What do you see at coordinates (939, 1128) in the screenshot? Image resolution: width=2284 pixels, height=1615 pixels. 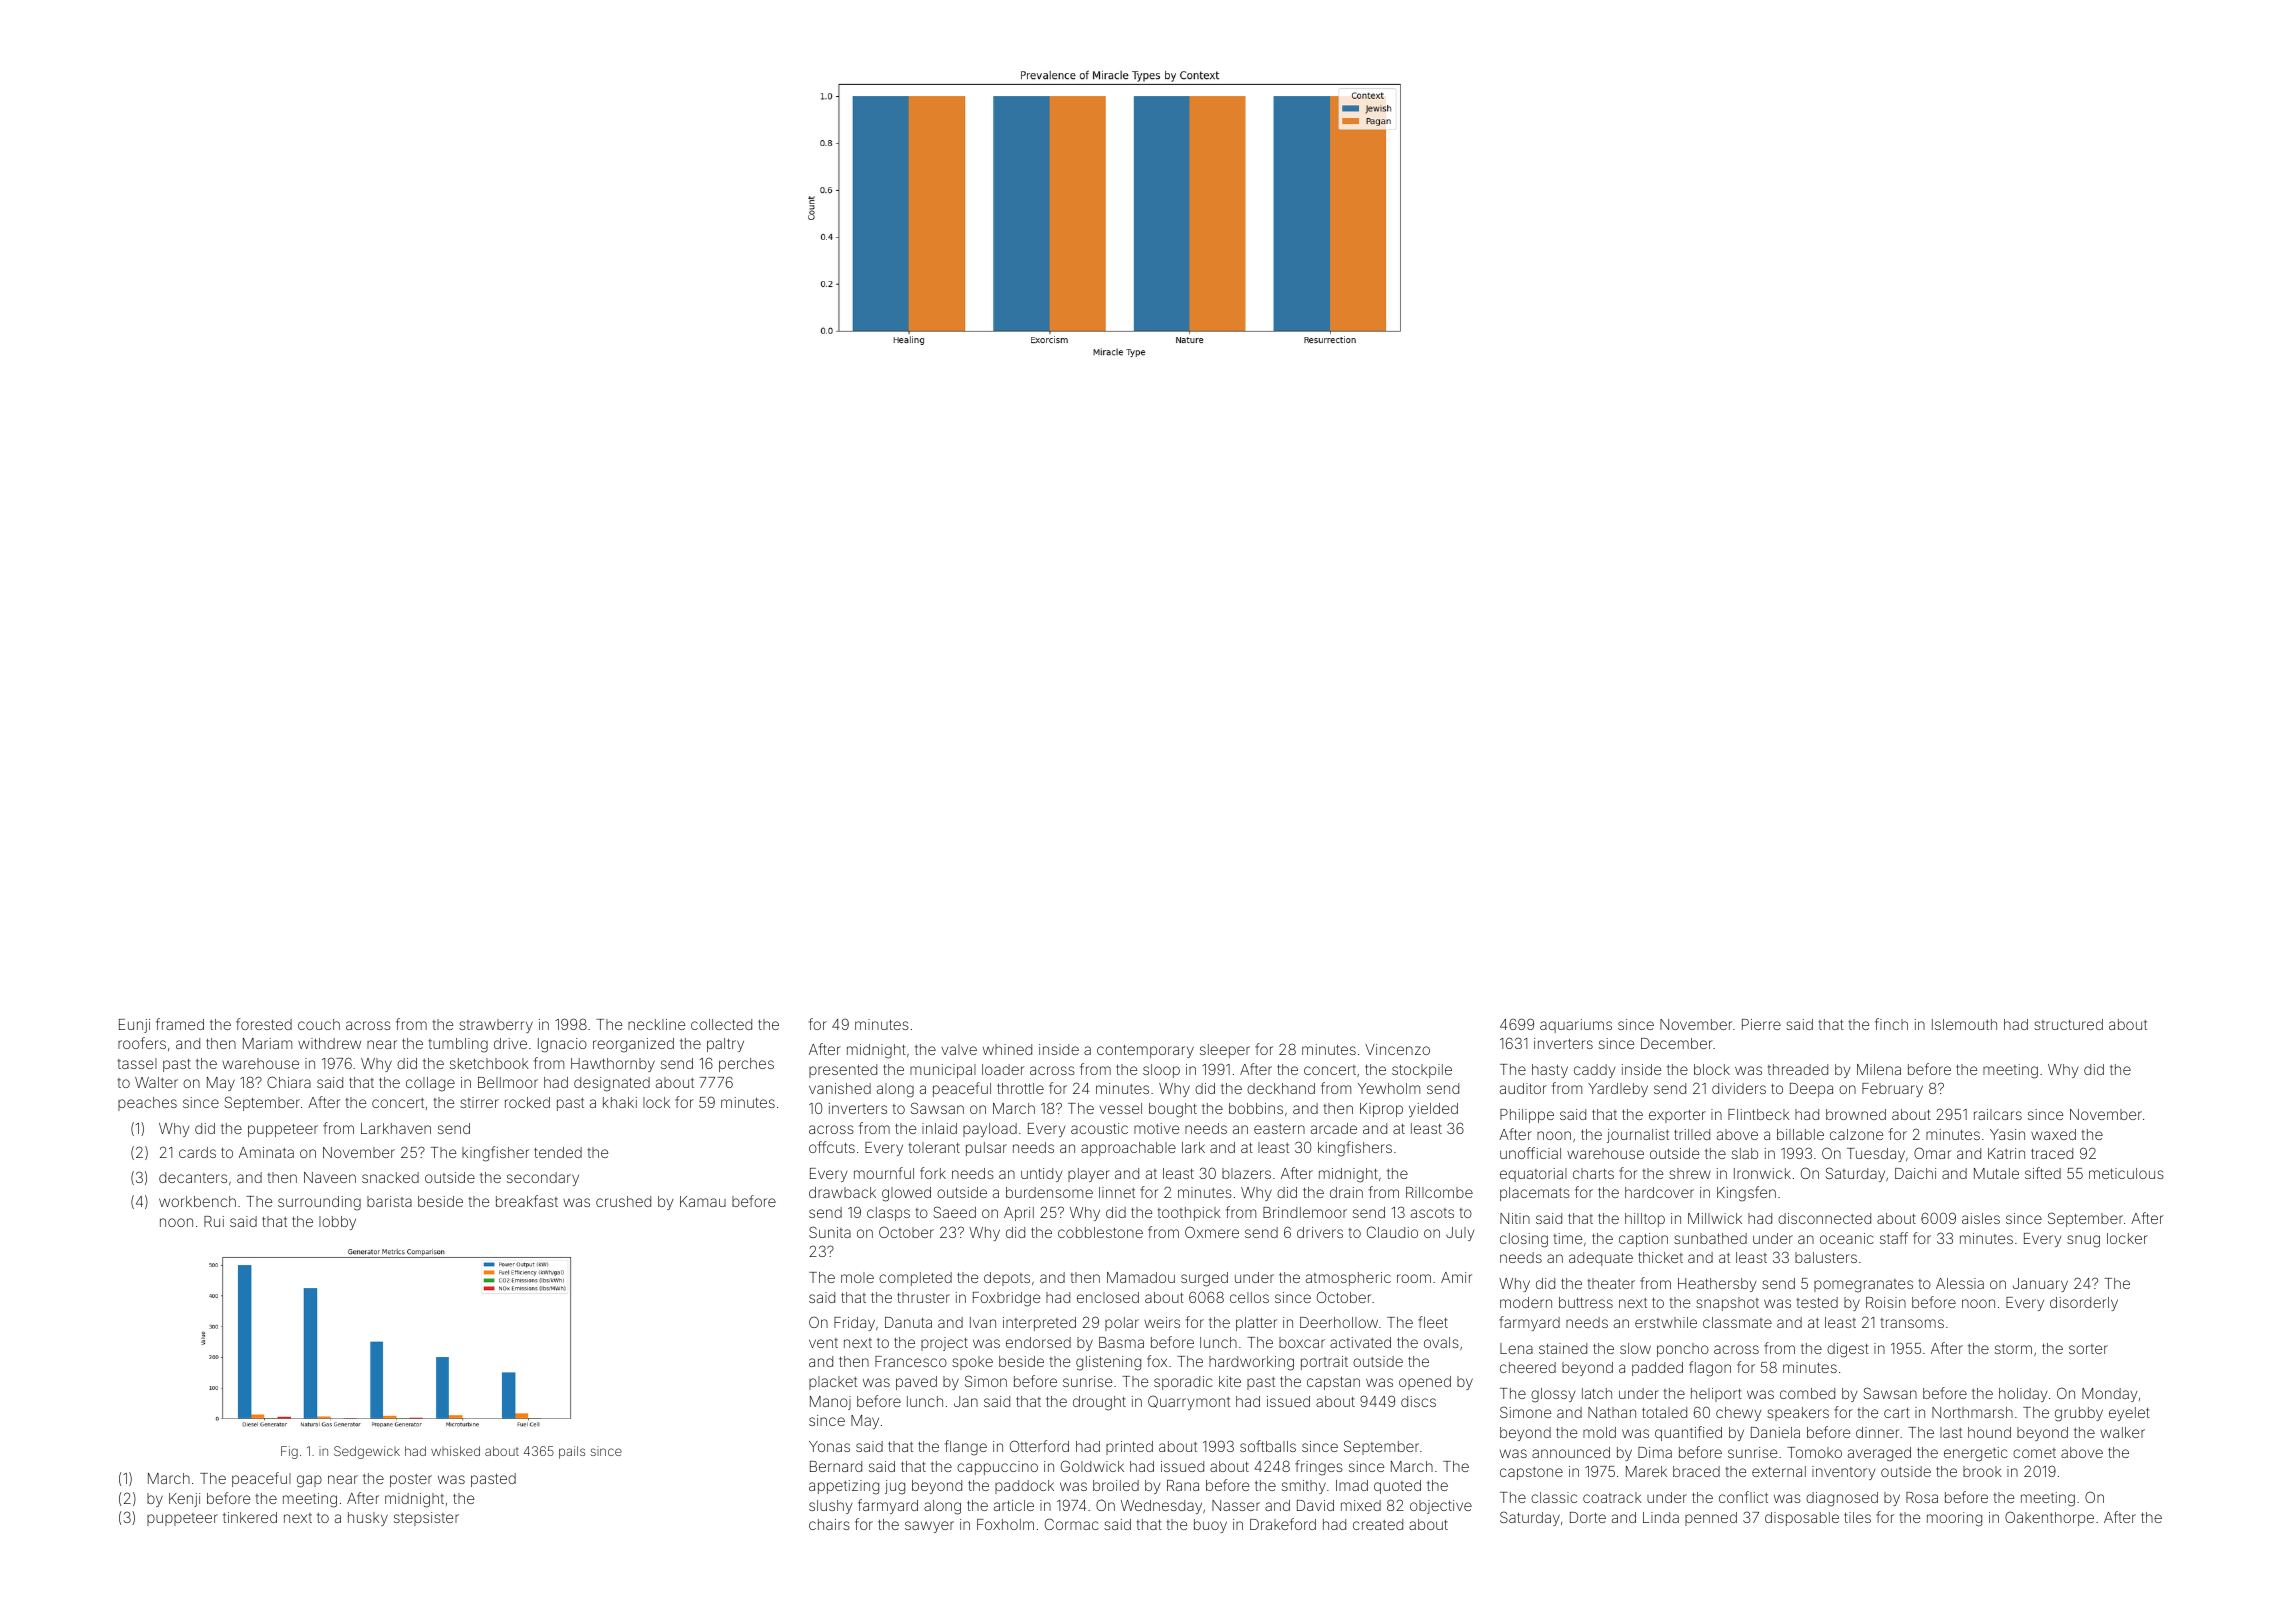 I see `inlaid` at bounding box center [939, 1128].
